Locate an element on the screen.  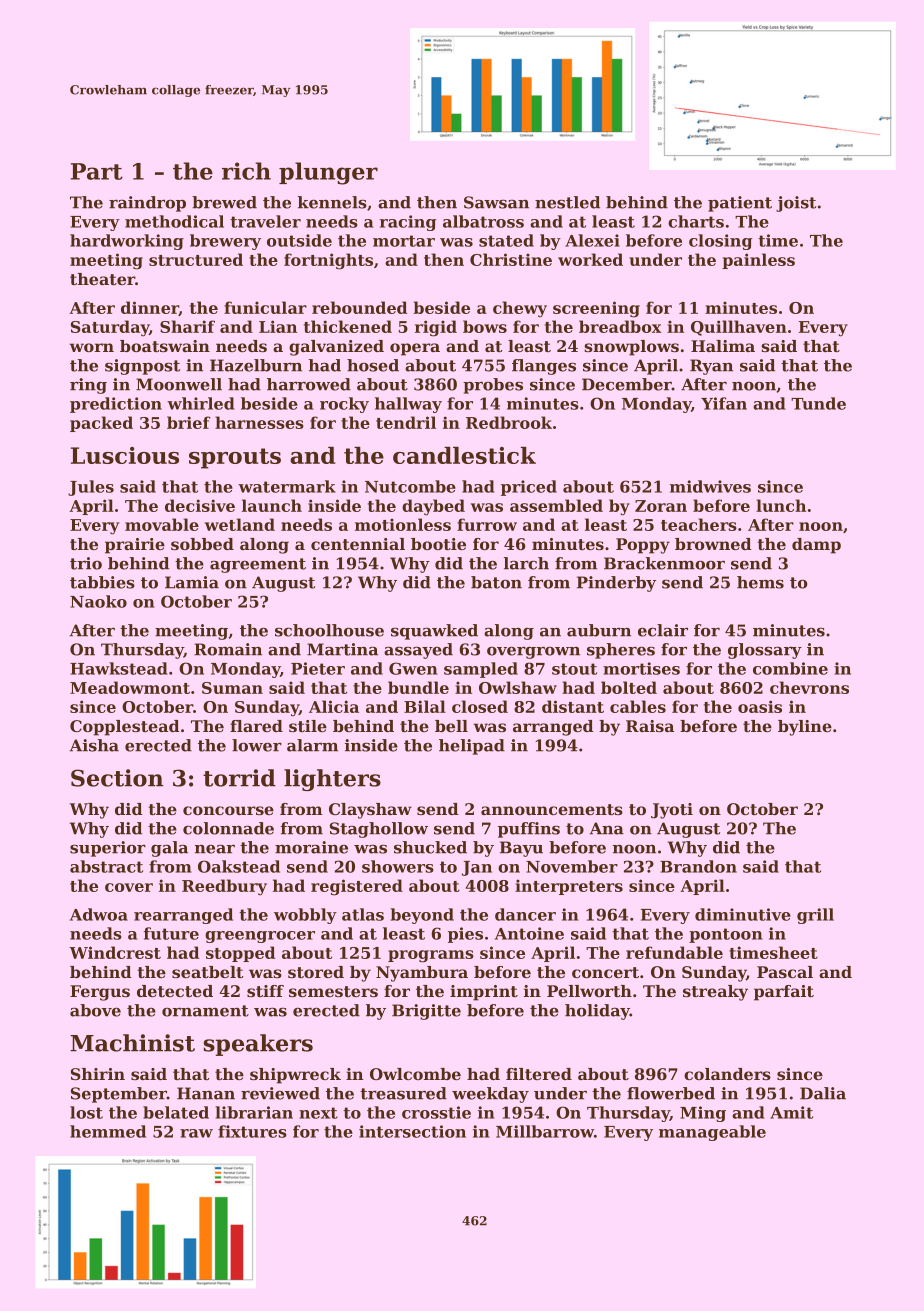
agreement is located at coordinates (258, 565).
